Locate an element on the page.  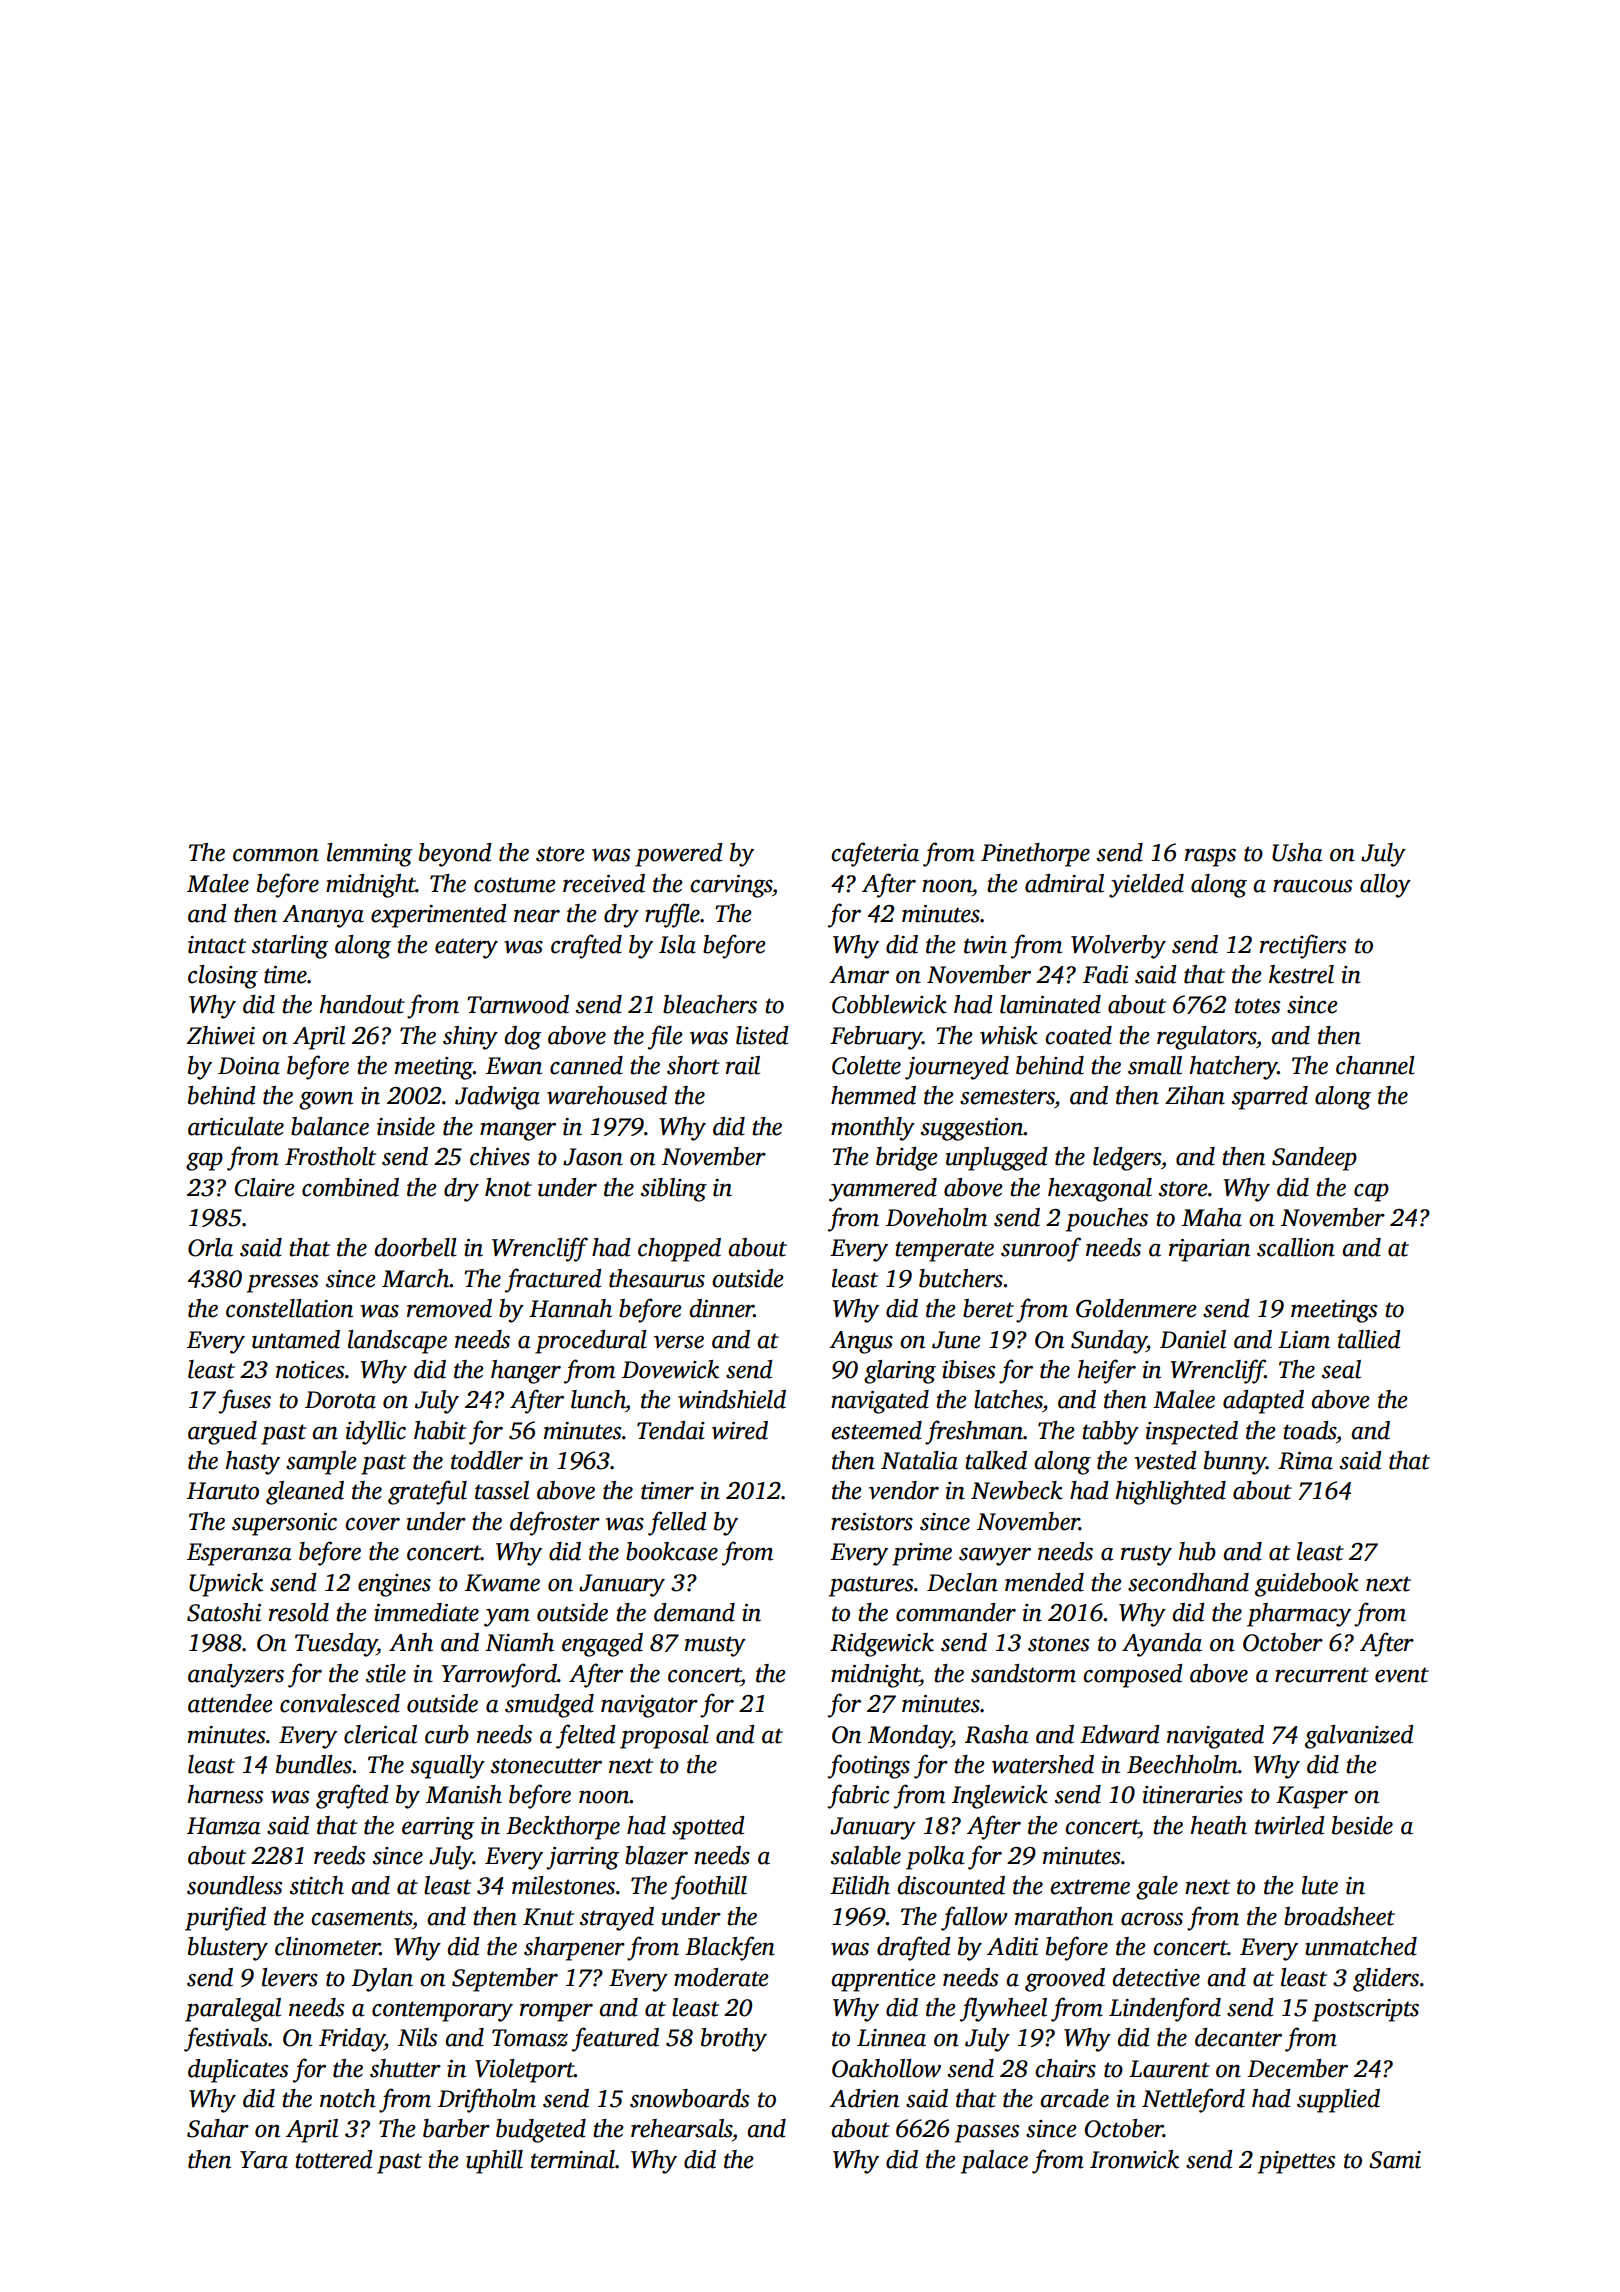
gleaned is located at coordinates (305, 1493).
